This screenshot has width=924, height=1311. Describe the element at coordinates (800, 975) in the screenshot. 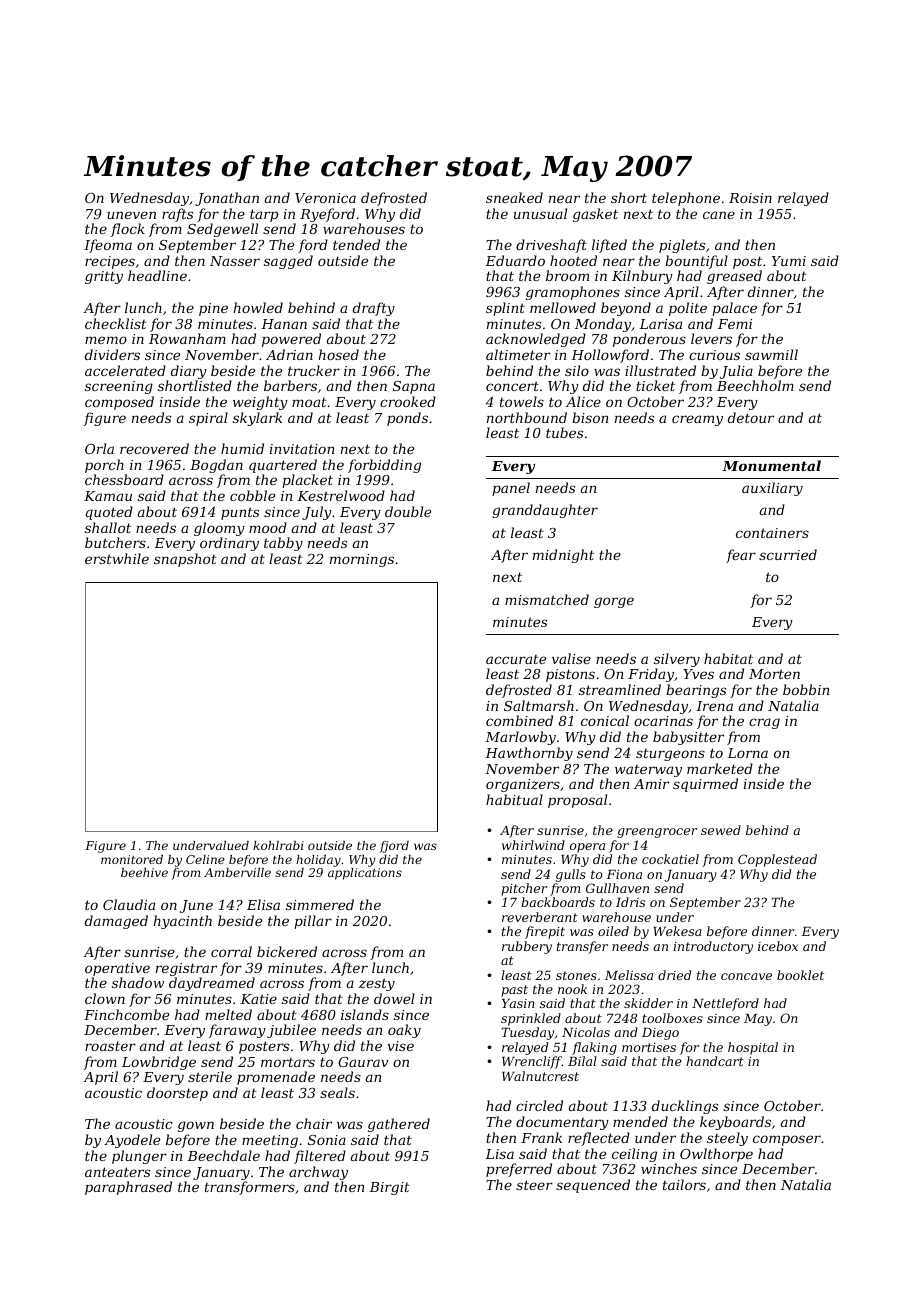

I see `booklet` at that location.
